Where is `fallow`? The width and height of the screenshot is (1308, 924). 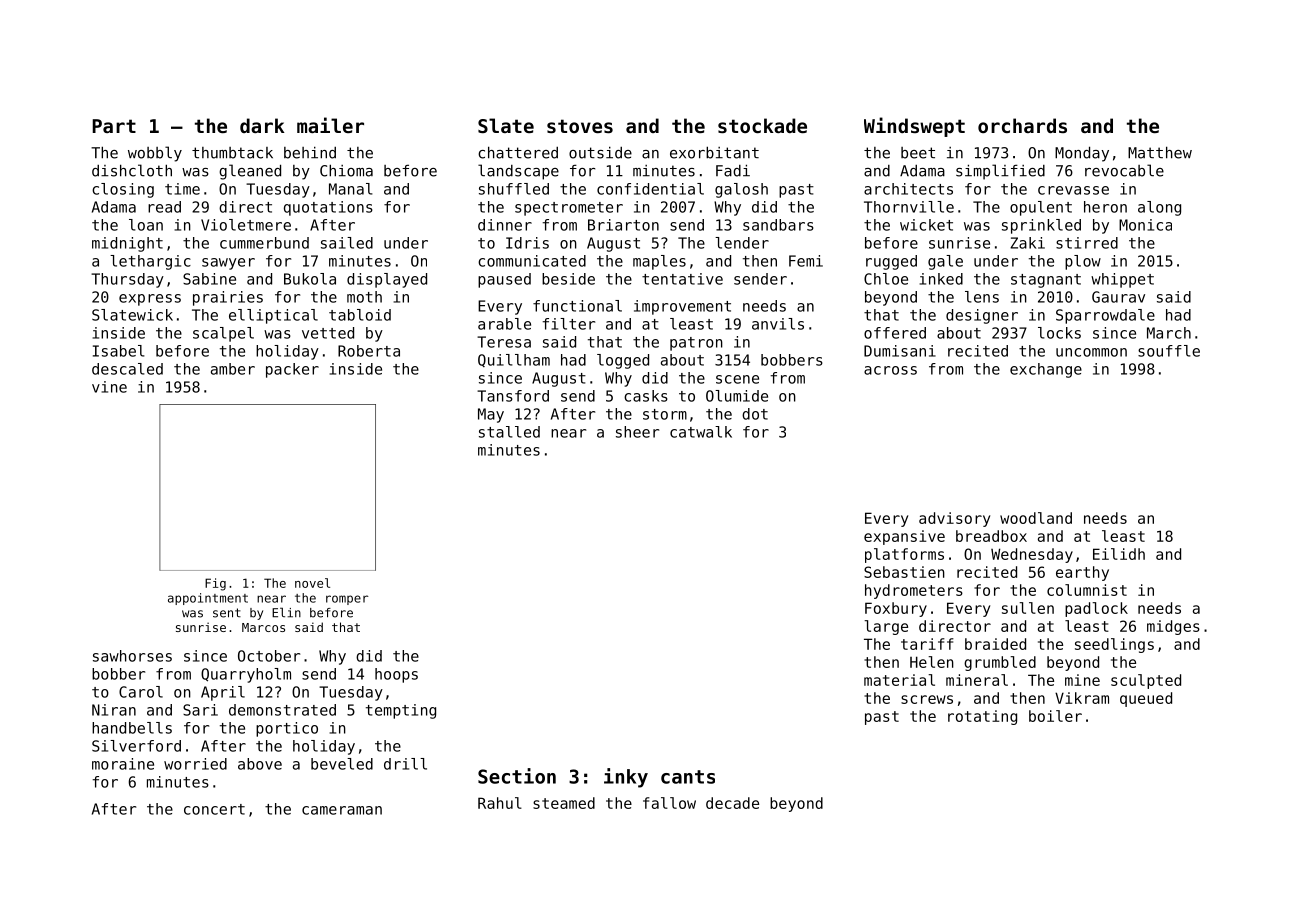 fallow is located at coordinates (669, 803).
